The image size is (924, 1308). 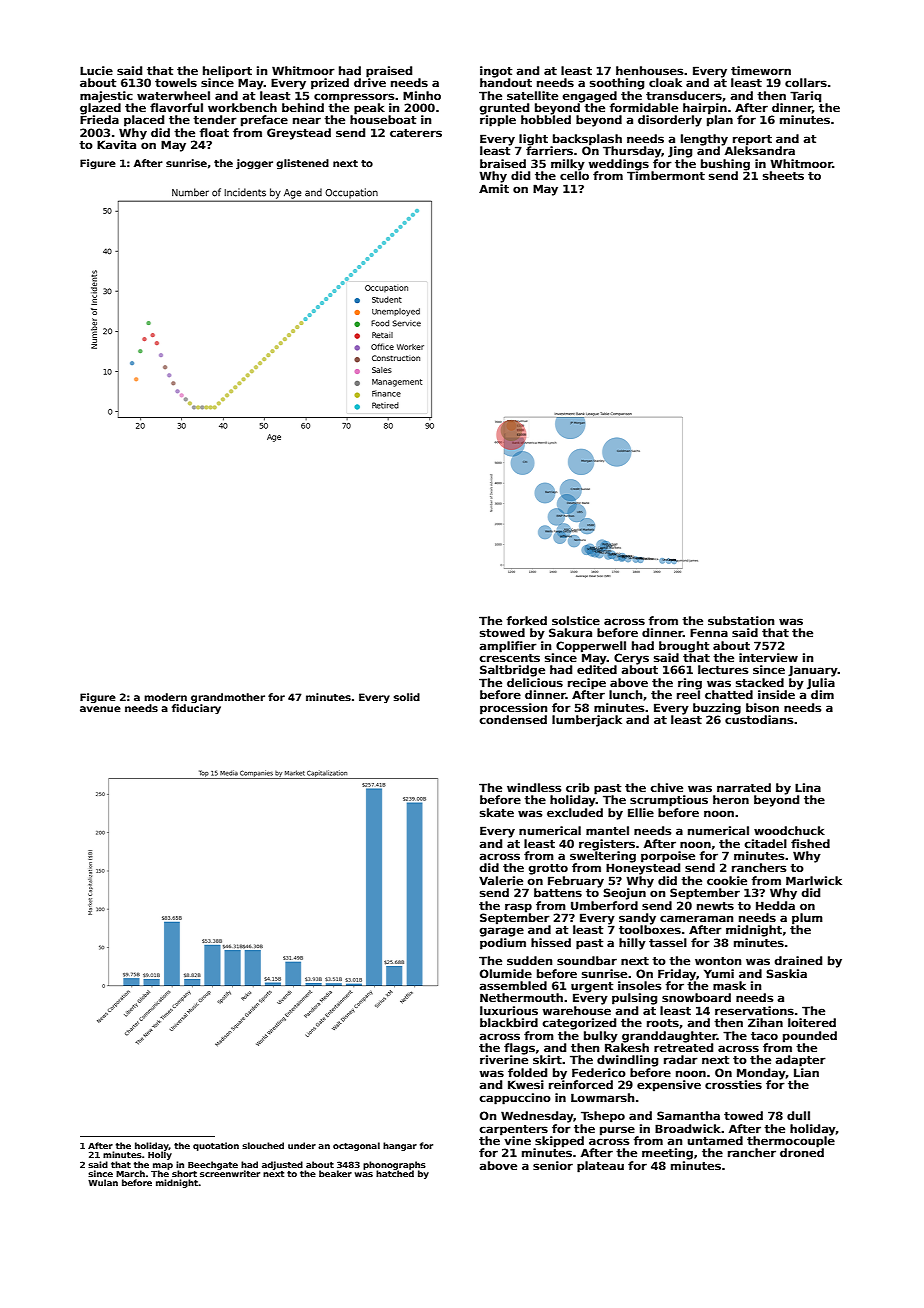 What do you see at coordinates (494, 188) in the document?
I see `Amit` at bounding box center [494, 188].
